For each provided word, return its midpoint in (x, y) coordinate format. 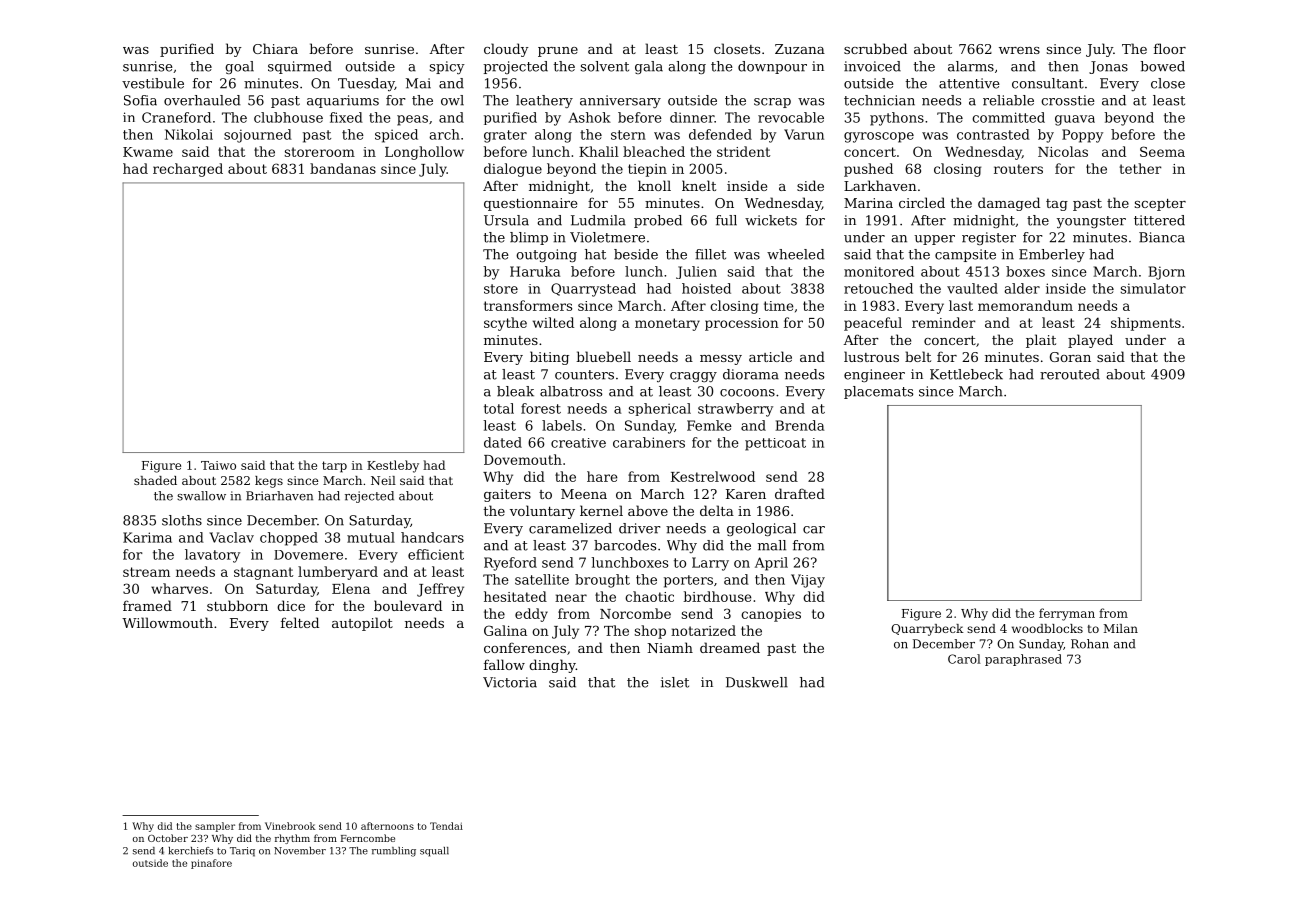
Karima (147, 537)
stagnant (263, 573)
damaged (1009, 204)
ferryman (1067, 614)
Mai (418, 83)
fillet (710, 254)
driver (639, 528)
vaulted (972, 288)
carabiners (649, 442)
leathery (544, 101)
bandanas (343, 168)
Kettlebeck (966, 374)
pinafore (211, 864)
